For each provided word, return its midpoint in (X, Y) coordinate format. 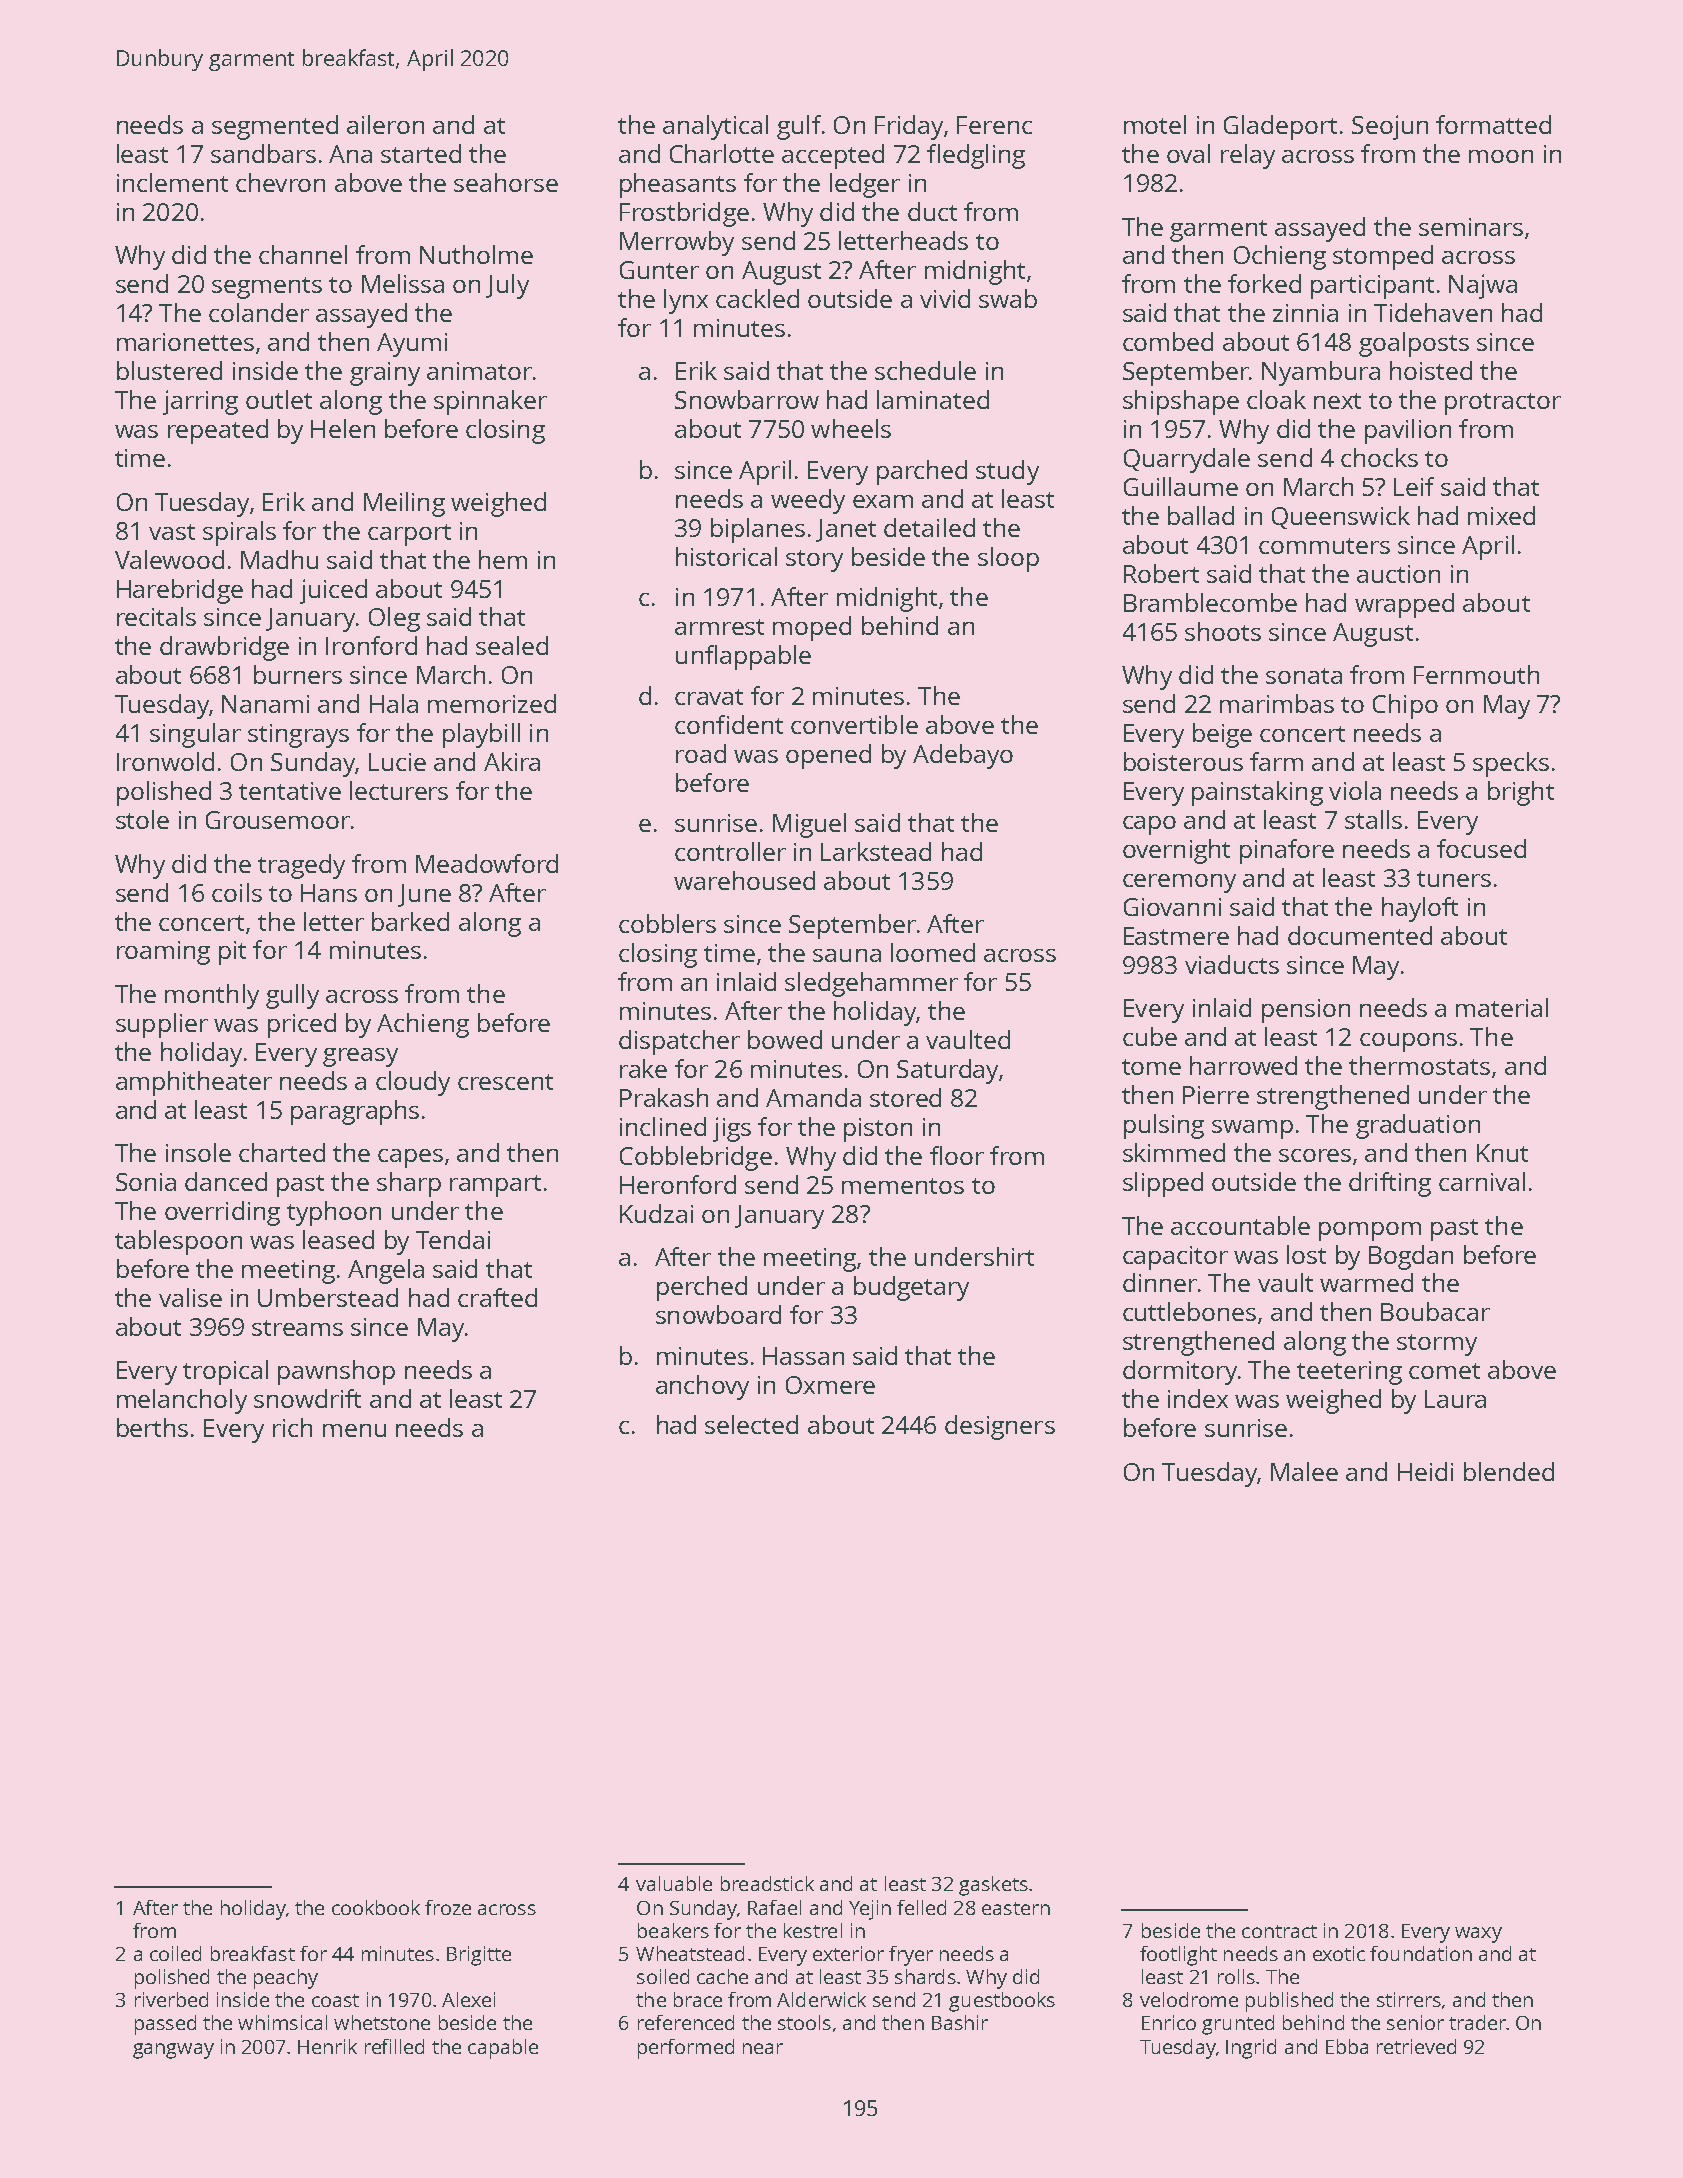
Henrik (327, 2046)
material (1502, 1007)
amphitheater (194, 1083)
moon (1501, 156)
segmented (275, 127)
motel (1155, 124)
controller (730, 851)
